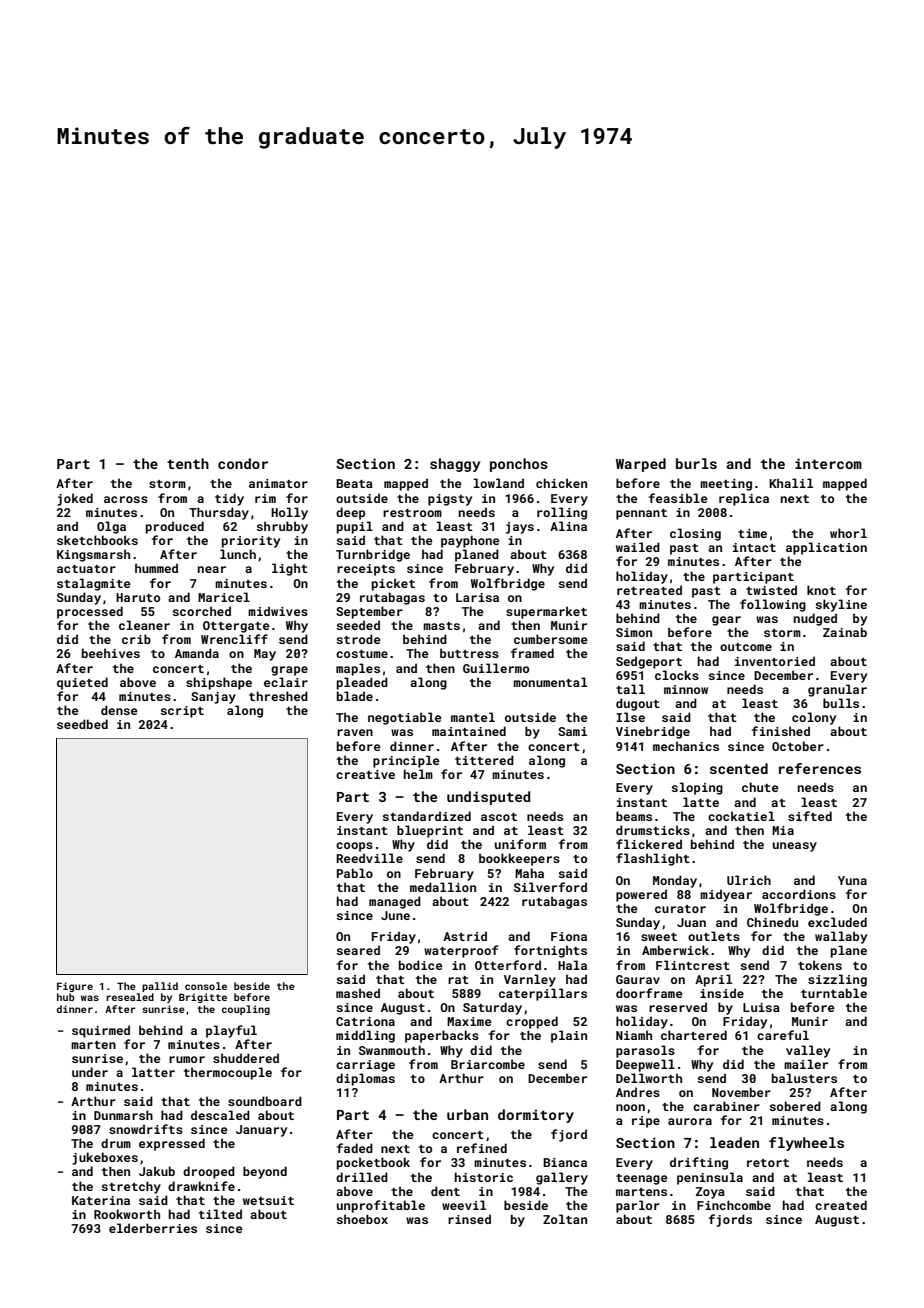 The width and height of the page is (924, 1308). Describe the element at coordinates (565, 1219) in the page. I see `Zoltan` at that location.
